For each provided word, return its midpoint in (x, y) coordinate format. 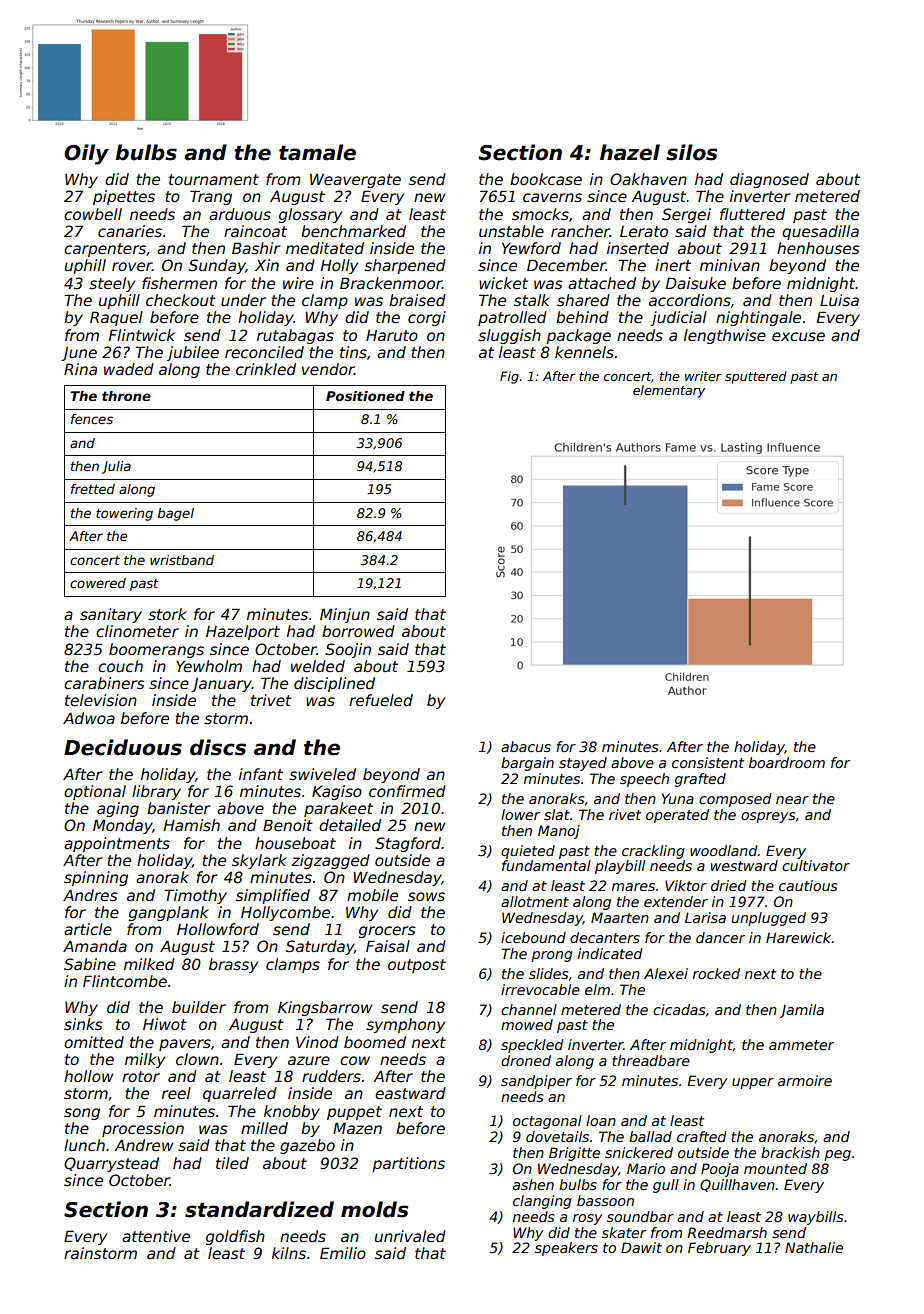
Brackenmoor (391, 283)
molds (375, 1209)
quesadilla (820, 232)
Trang (211, 197)
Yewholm (209, 666)
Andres (90, 895)
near (792, 800)
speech (644, 780)
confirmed (407, 791)
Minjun (345, 615)
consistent (708, 762)
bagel (176, 514)
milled (264, 1128)
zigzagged (330, 861)
